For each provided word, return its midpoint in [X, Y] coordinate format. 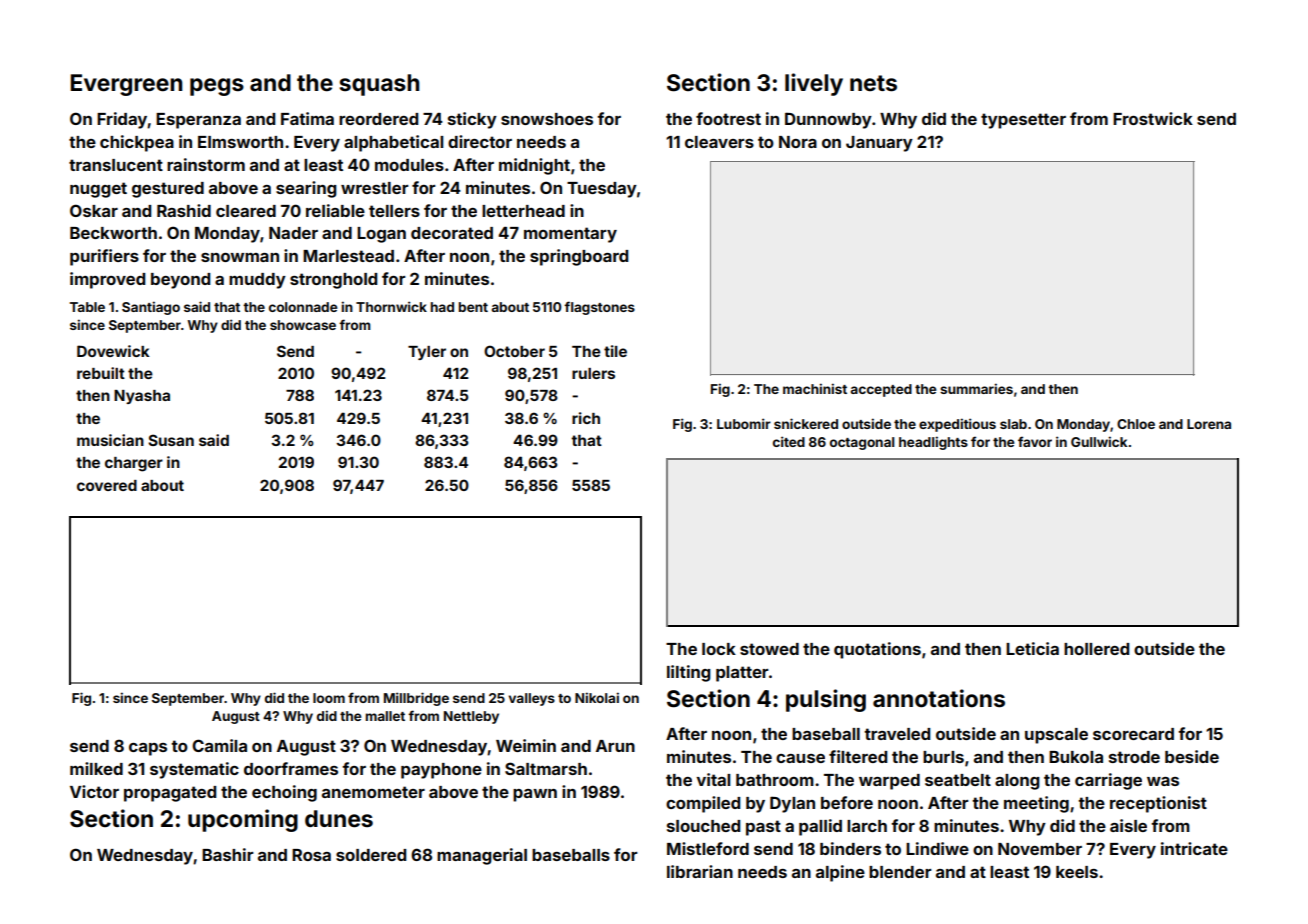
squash [379, 85]
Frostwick [1153, 118]
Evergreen [126, 85]
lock [719, 649]
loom [329, 698]
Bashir [228, 854]
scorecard [1133, 734]
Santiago [151, 308]
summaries [976, 388]
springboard [579, 257]
